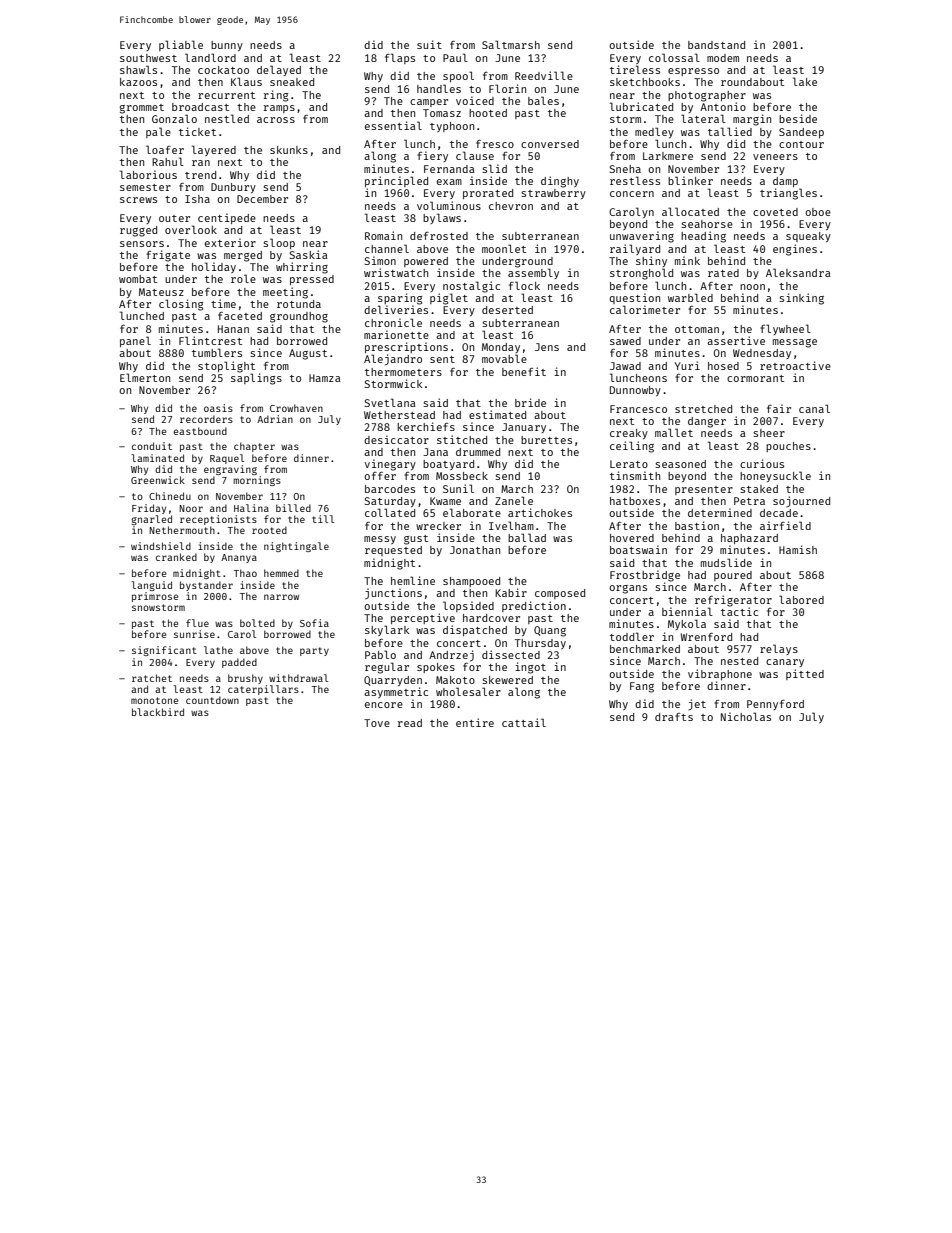 The width and height of the document is (952, 1233). I want to click on skunks, so click(289, 150).
